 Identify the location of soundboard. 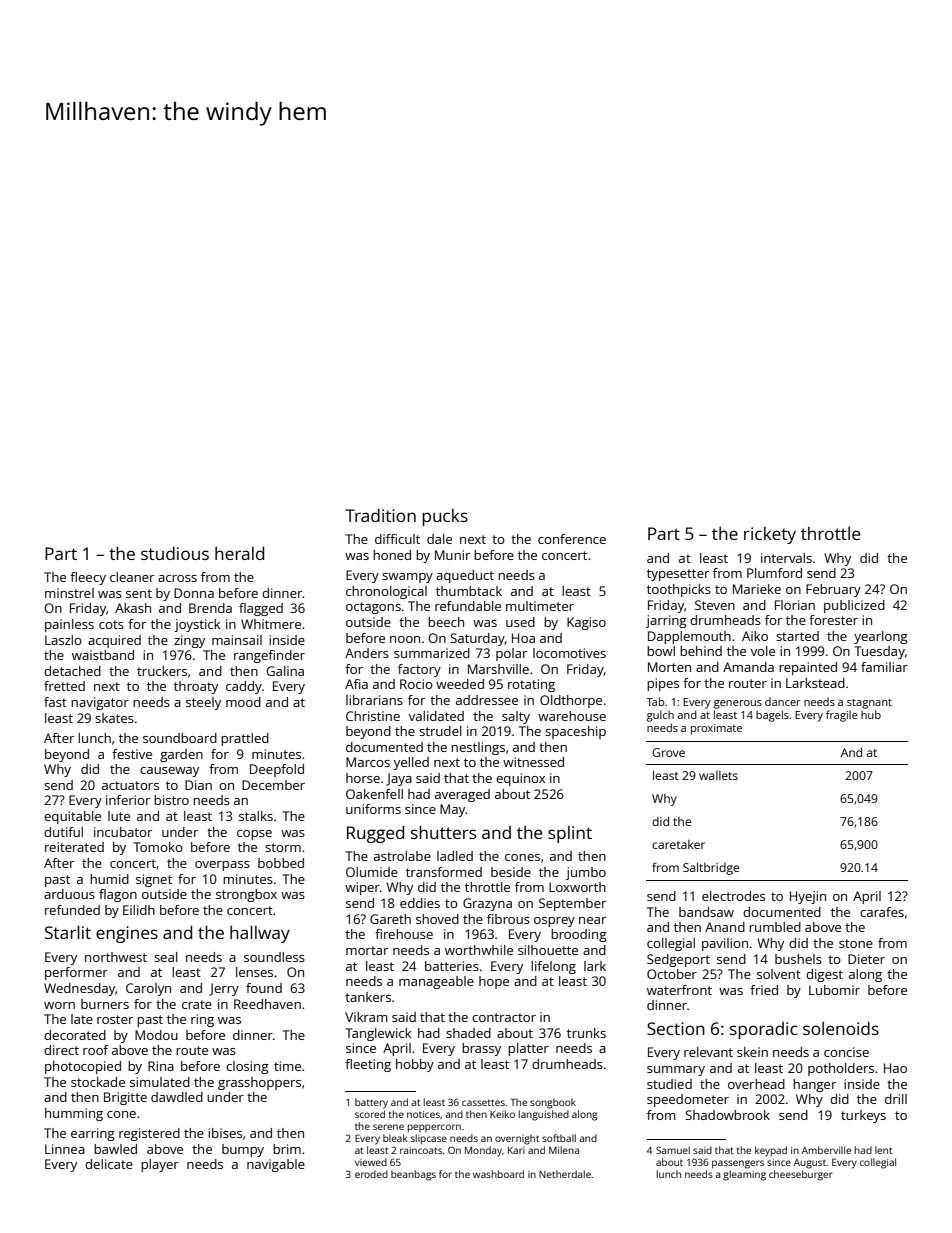
(180, 738).
